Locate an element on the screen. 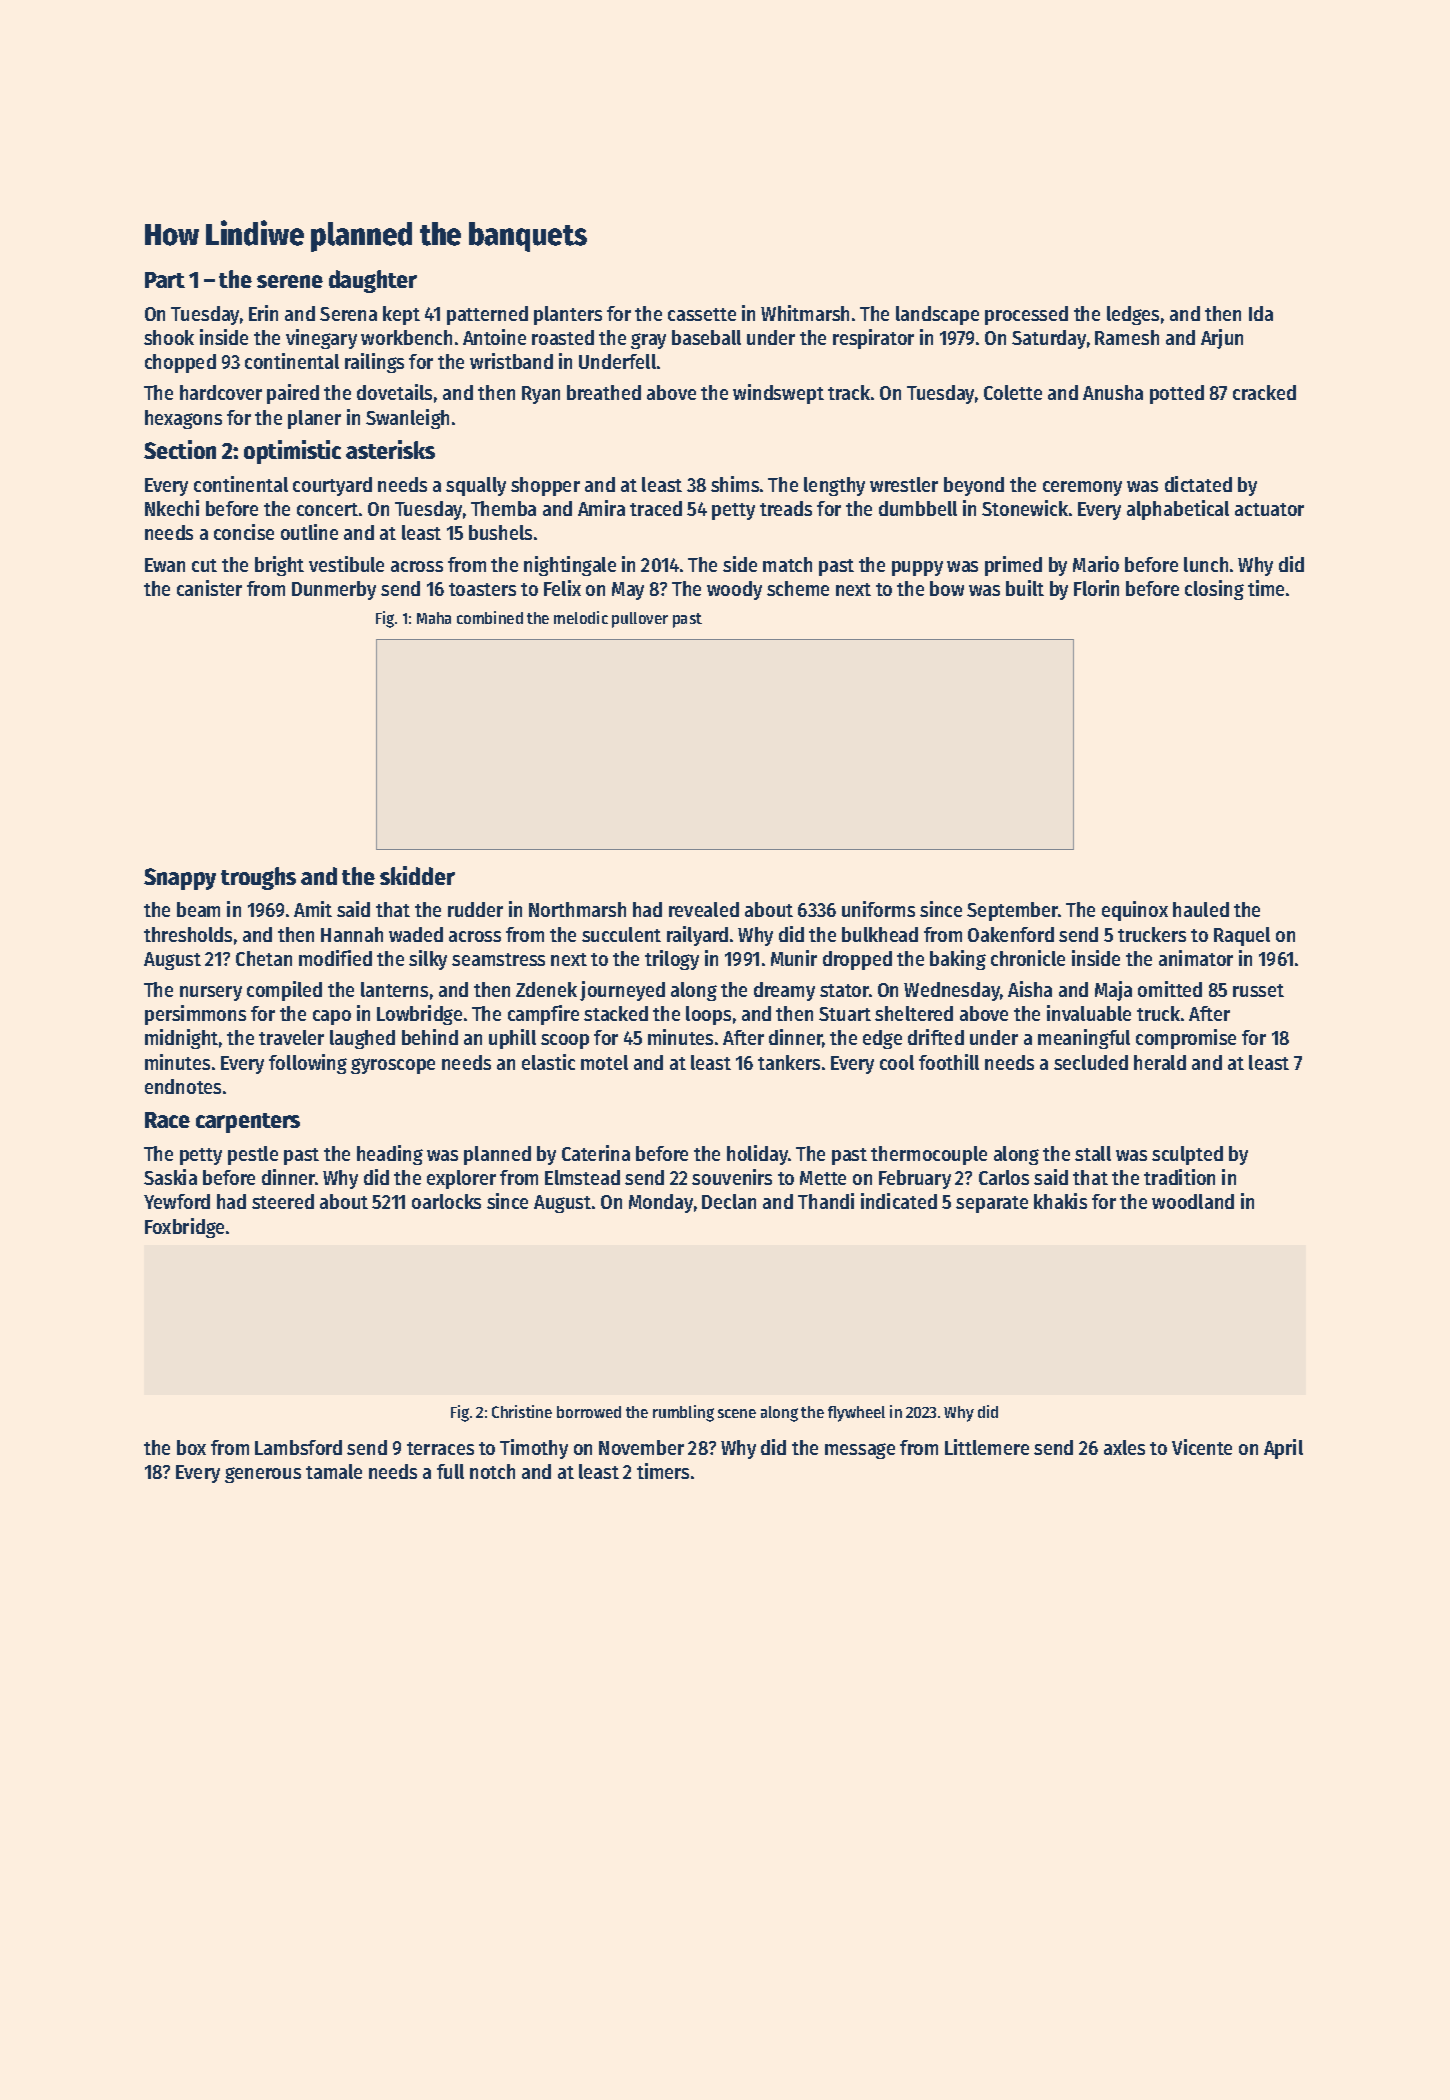  daughter is located at coordinates (373, 281).
